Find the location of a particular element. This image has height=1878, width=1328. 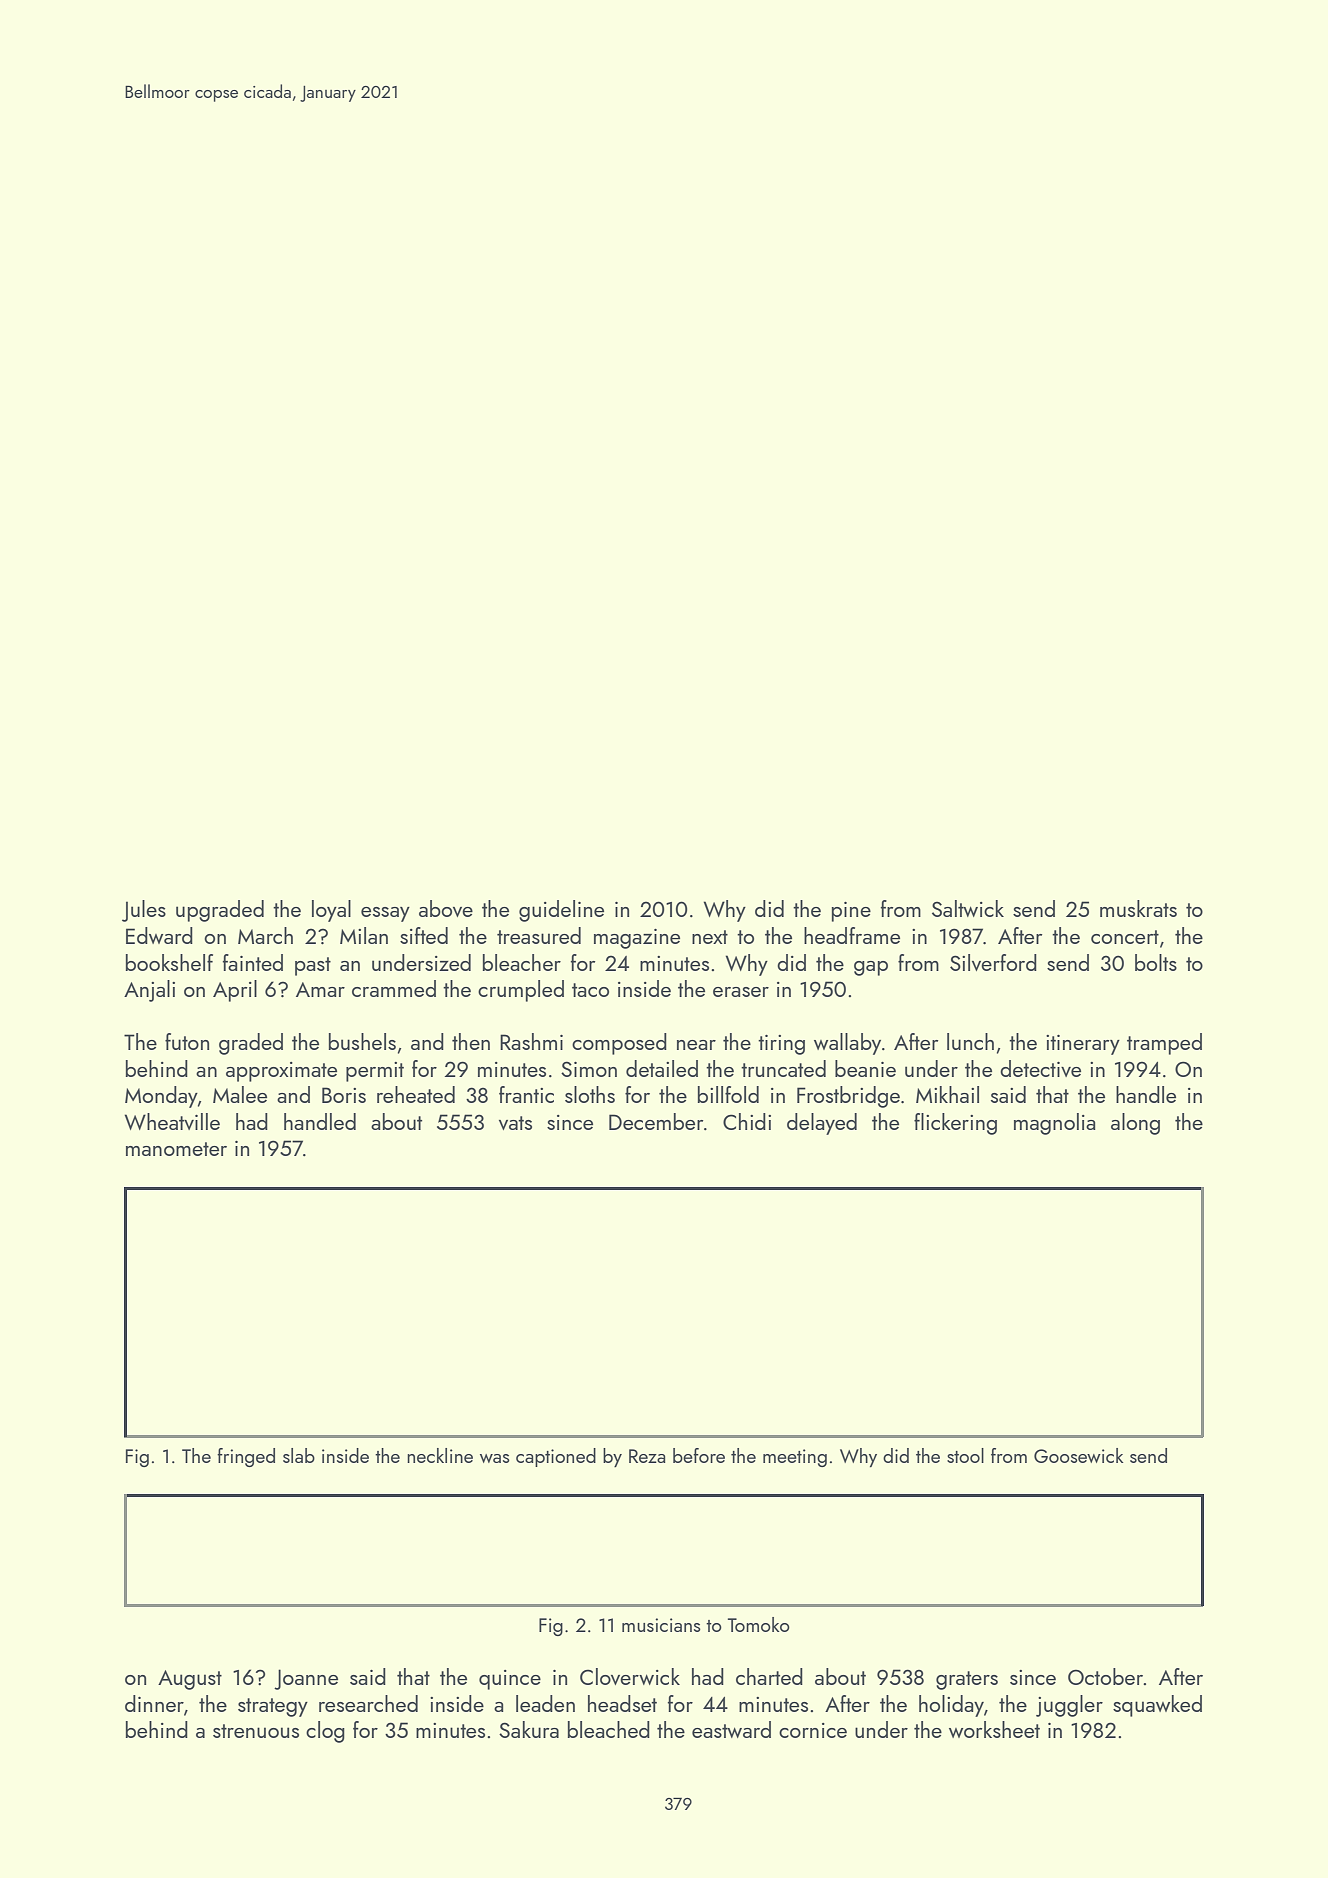

Saltwick is located at coordinates (968, 908).
